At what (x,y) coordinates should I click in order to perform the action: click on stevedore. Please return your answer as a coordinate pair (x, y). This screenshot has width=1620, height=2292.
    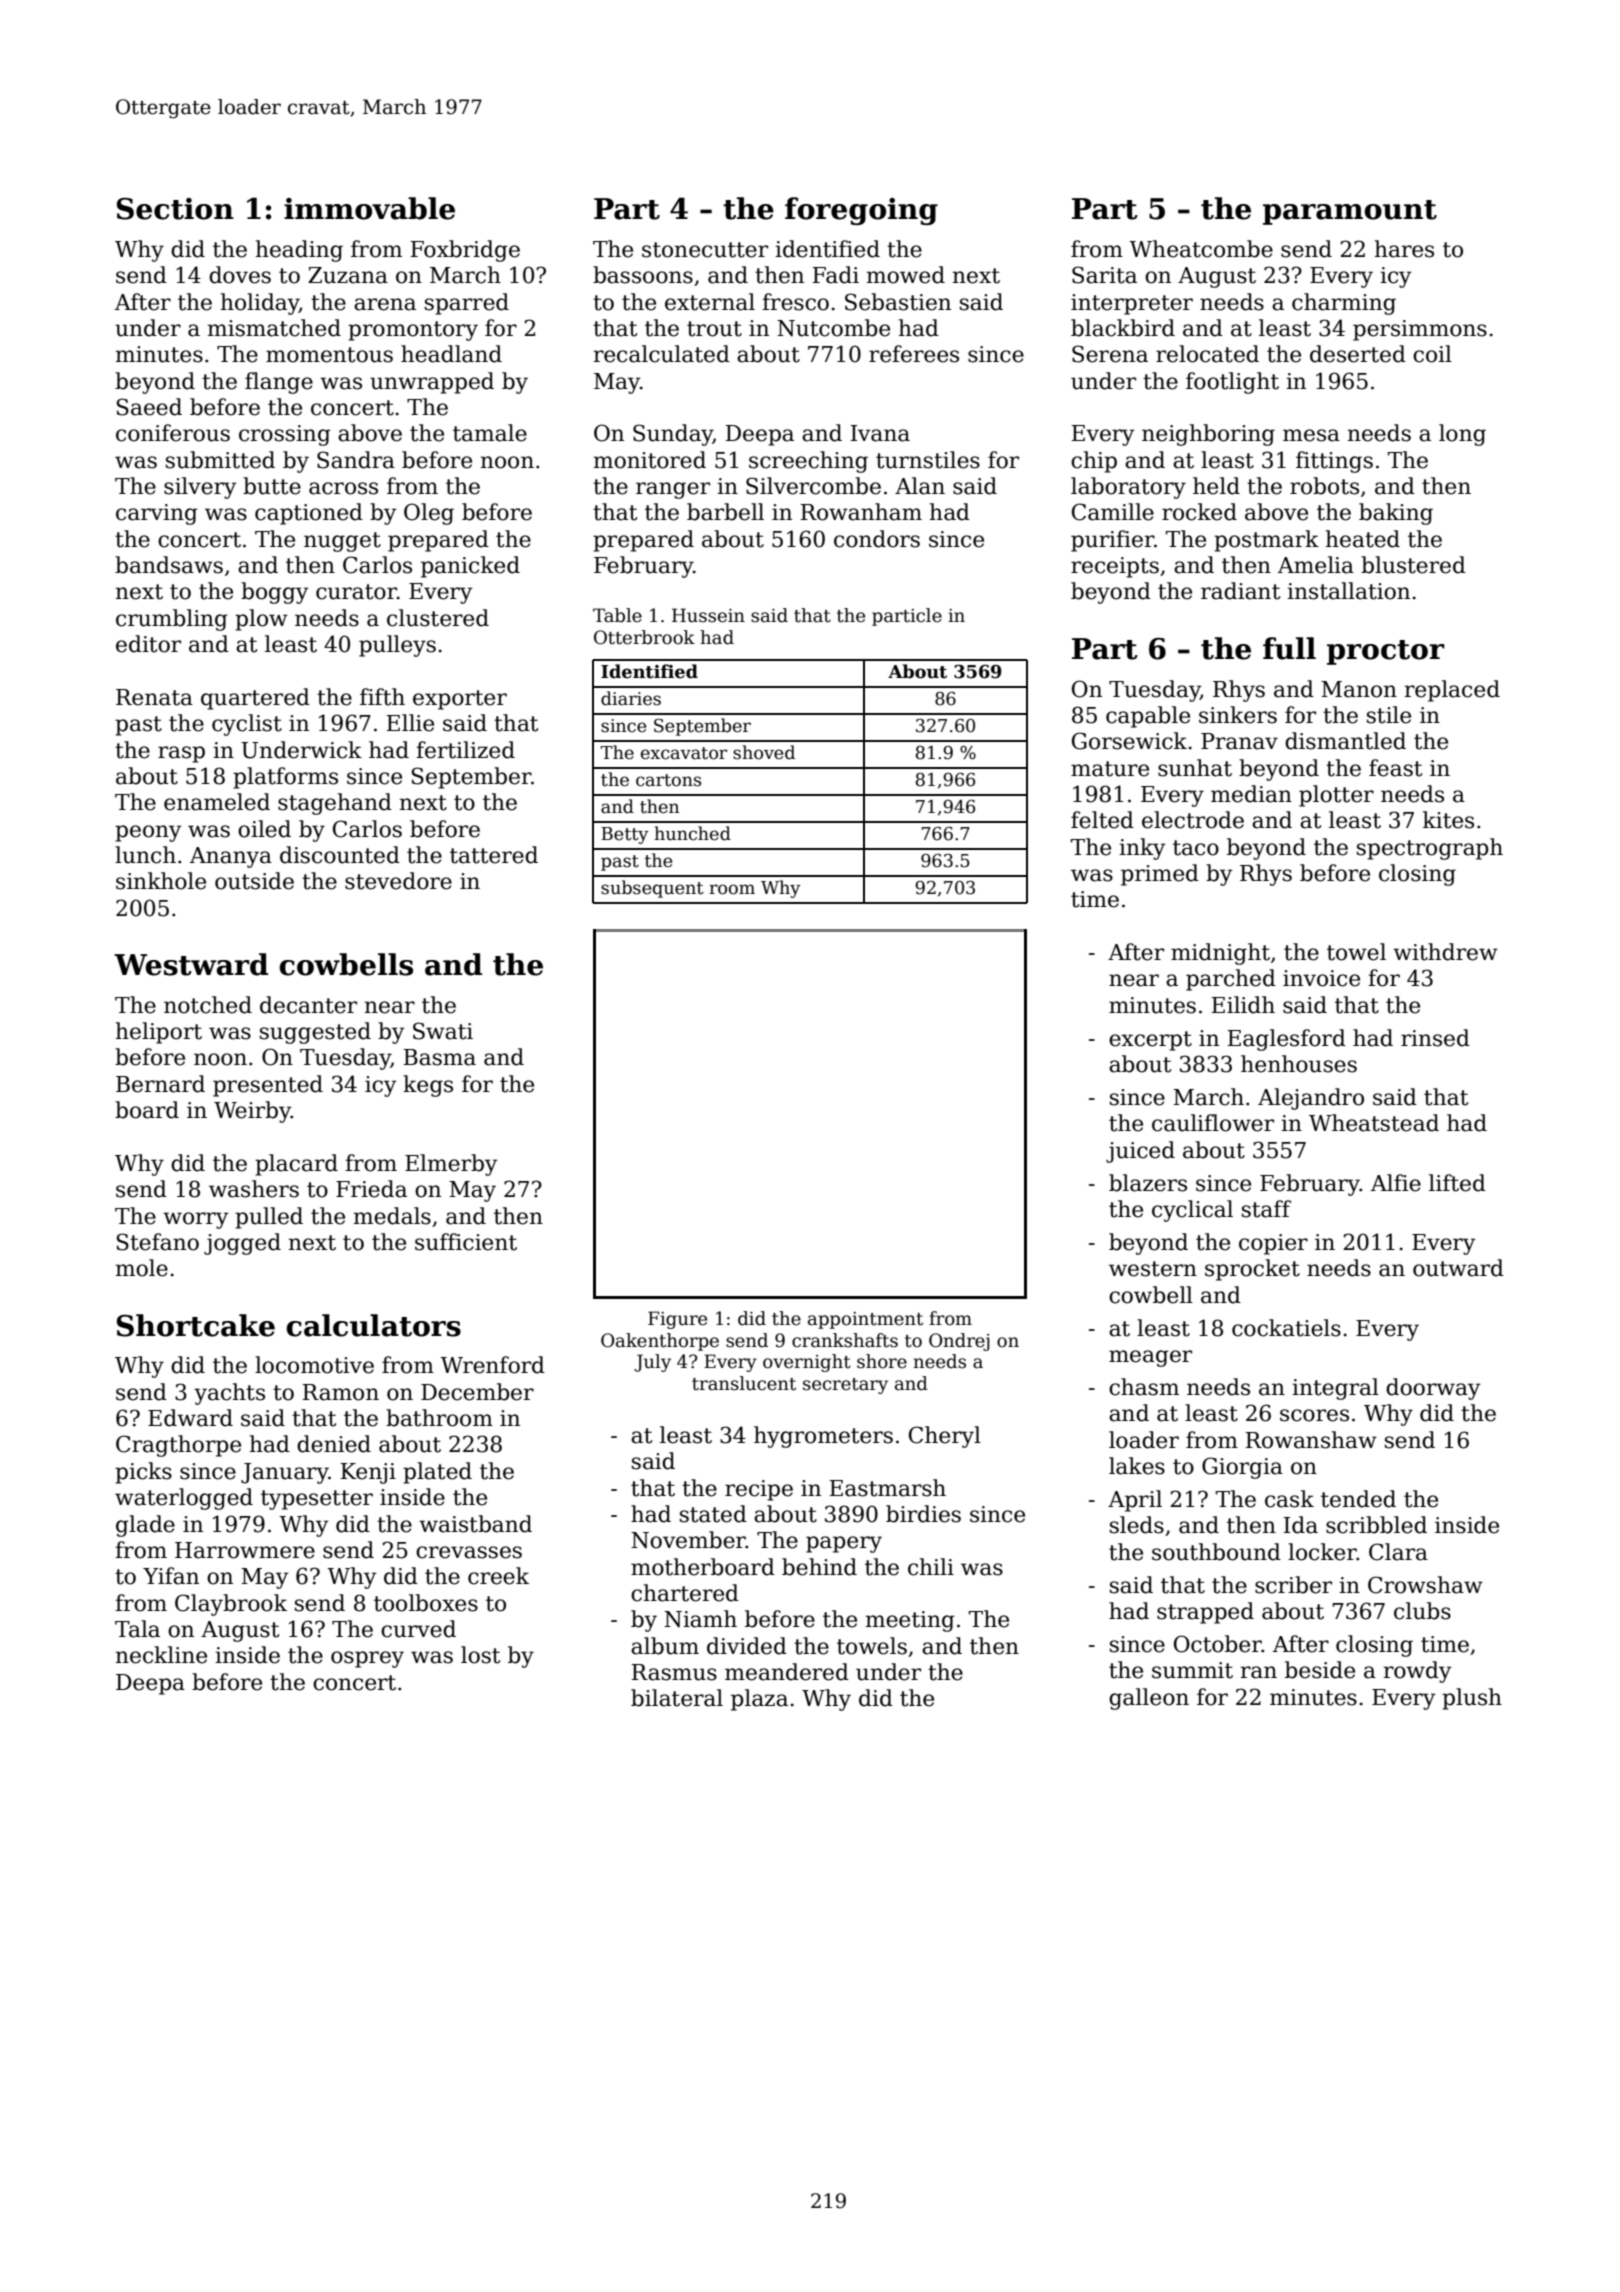
    Looking at the image, I should click on (398, 881).
